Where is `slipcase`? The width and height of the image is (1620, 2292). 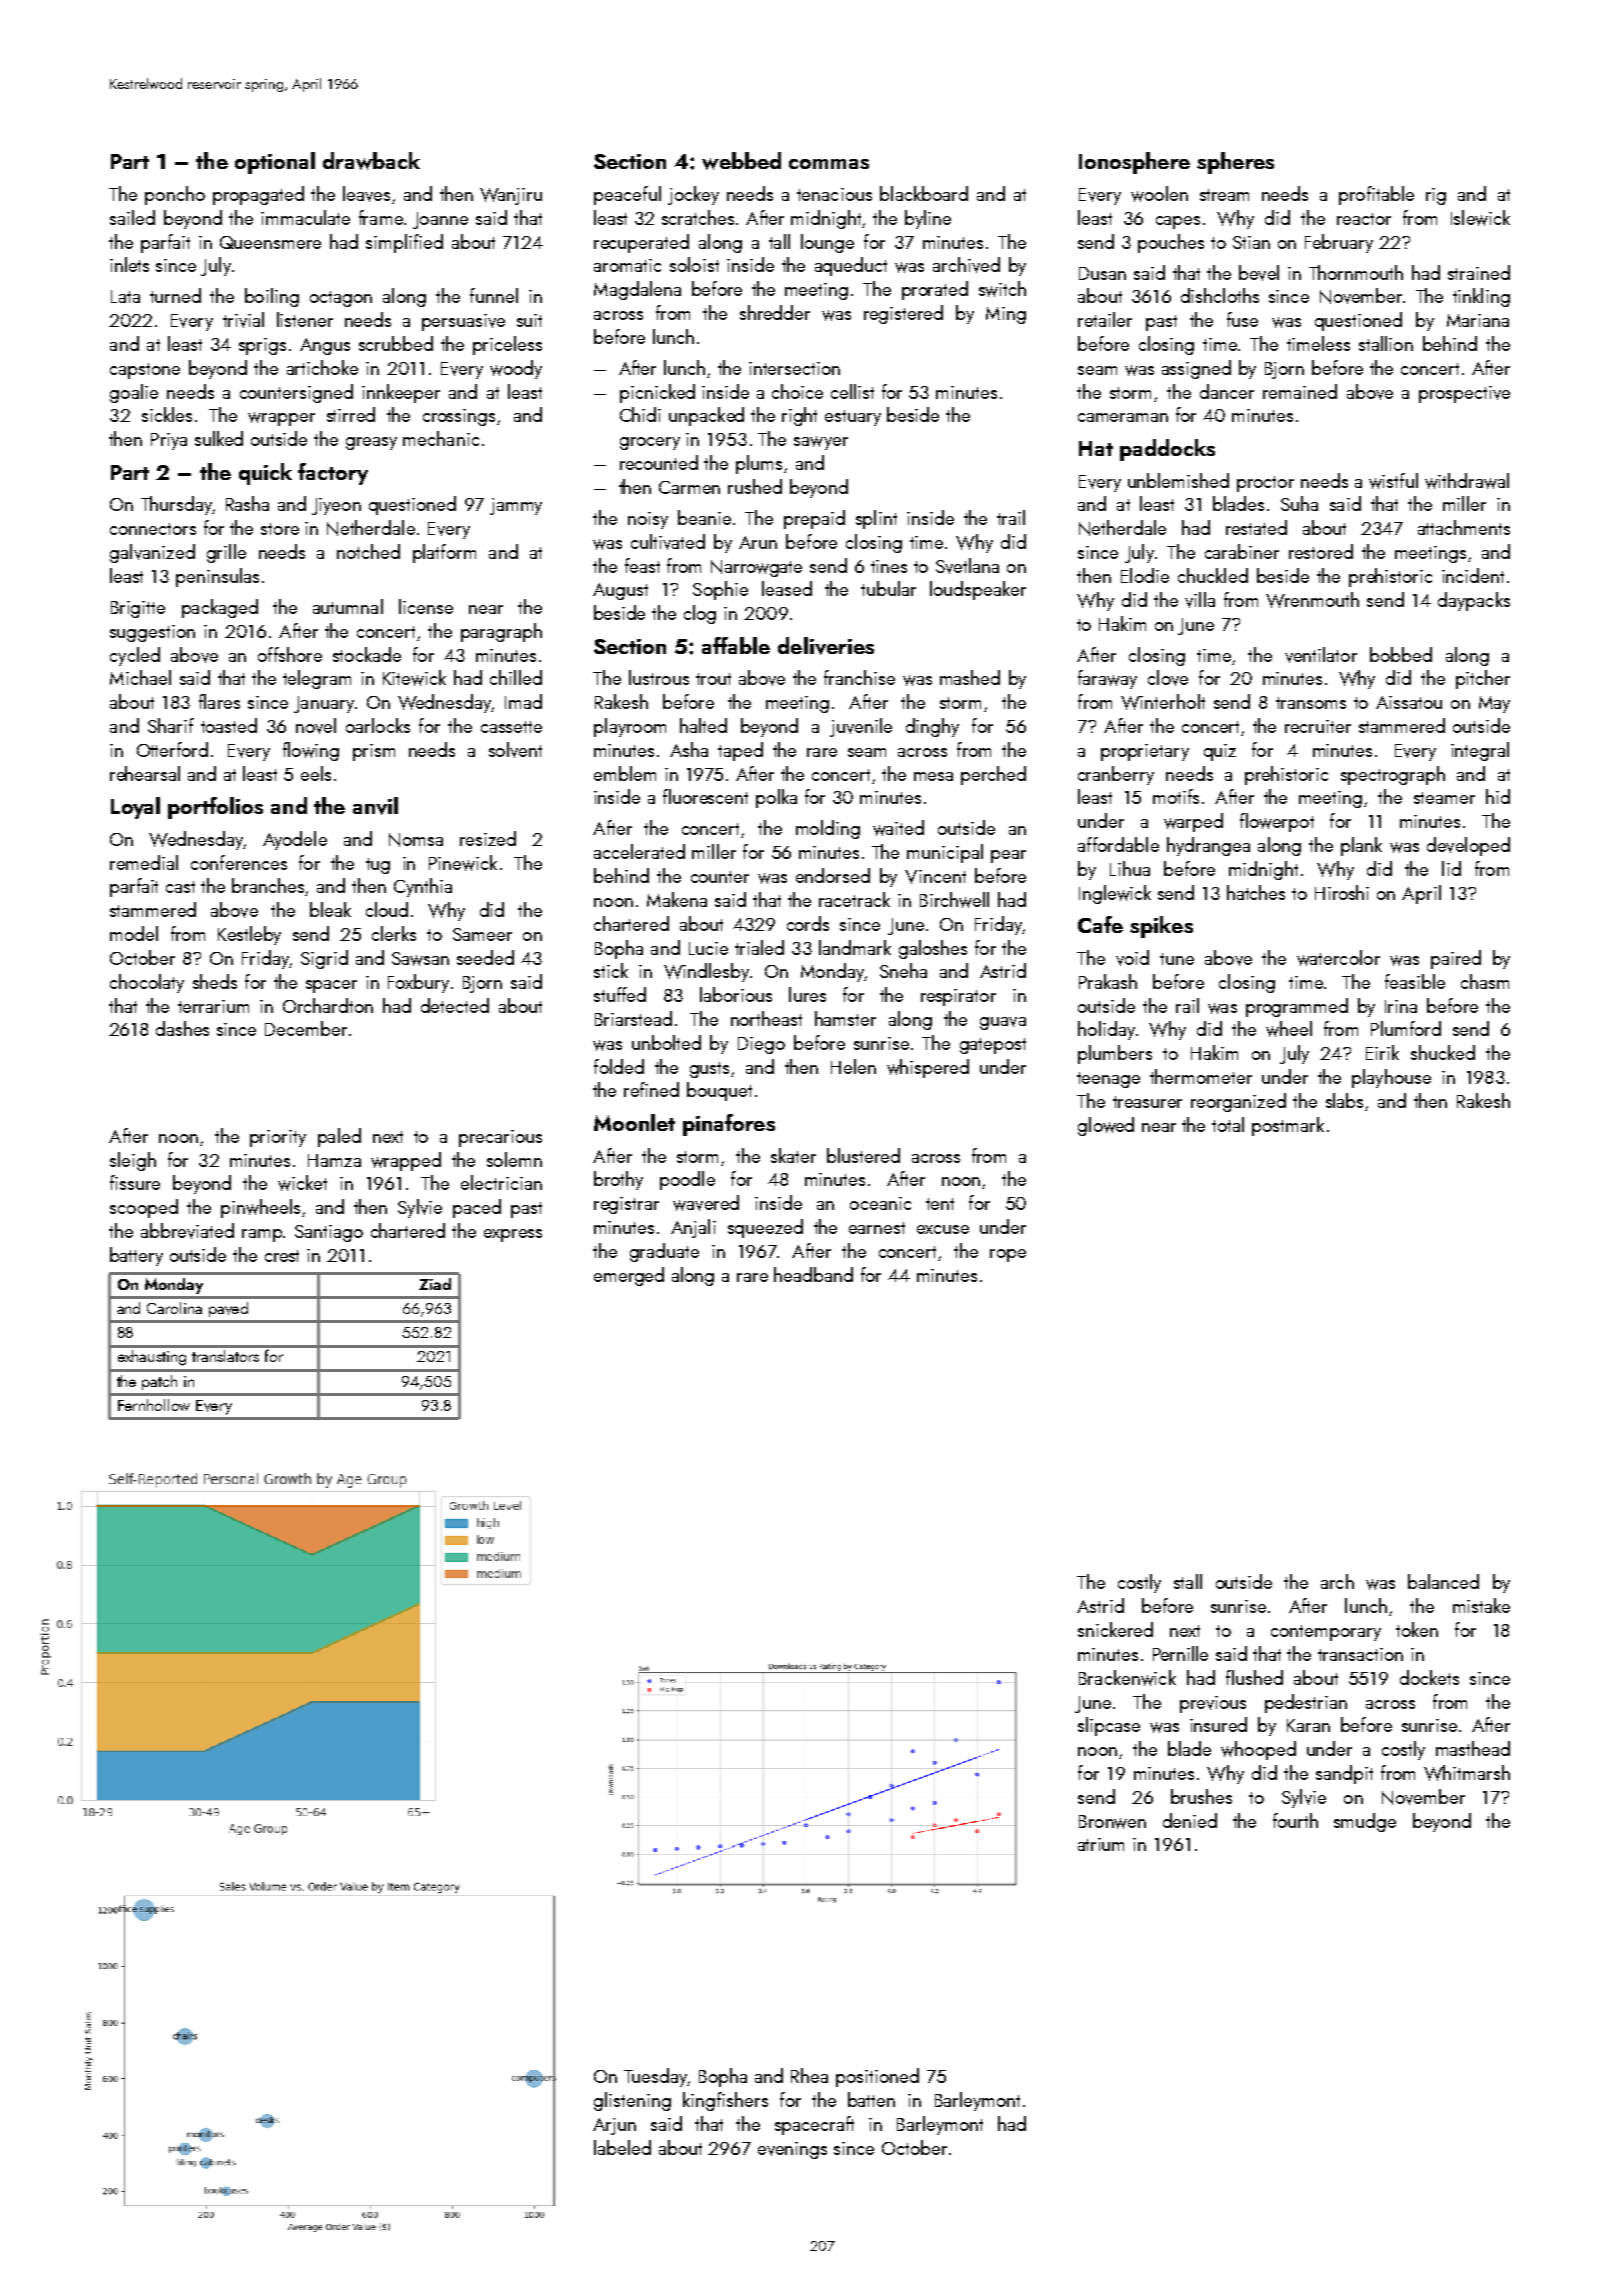
slipcase is located at coordinates (1109, 1726).
